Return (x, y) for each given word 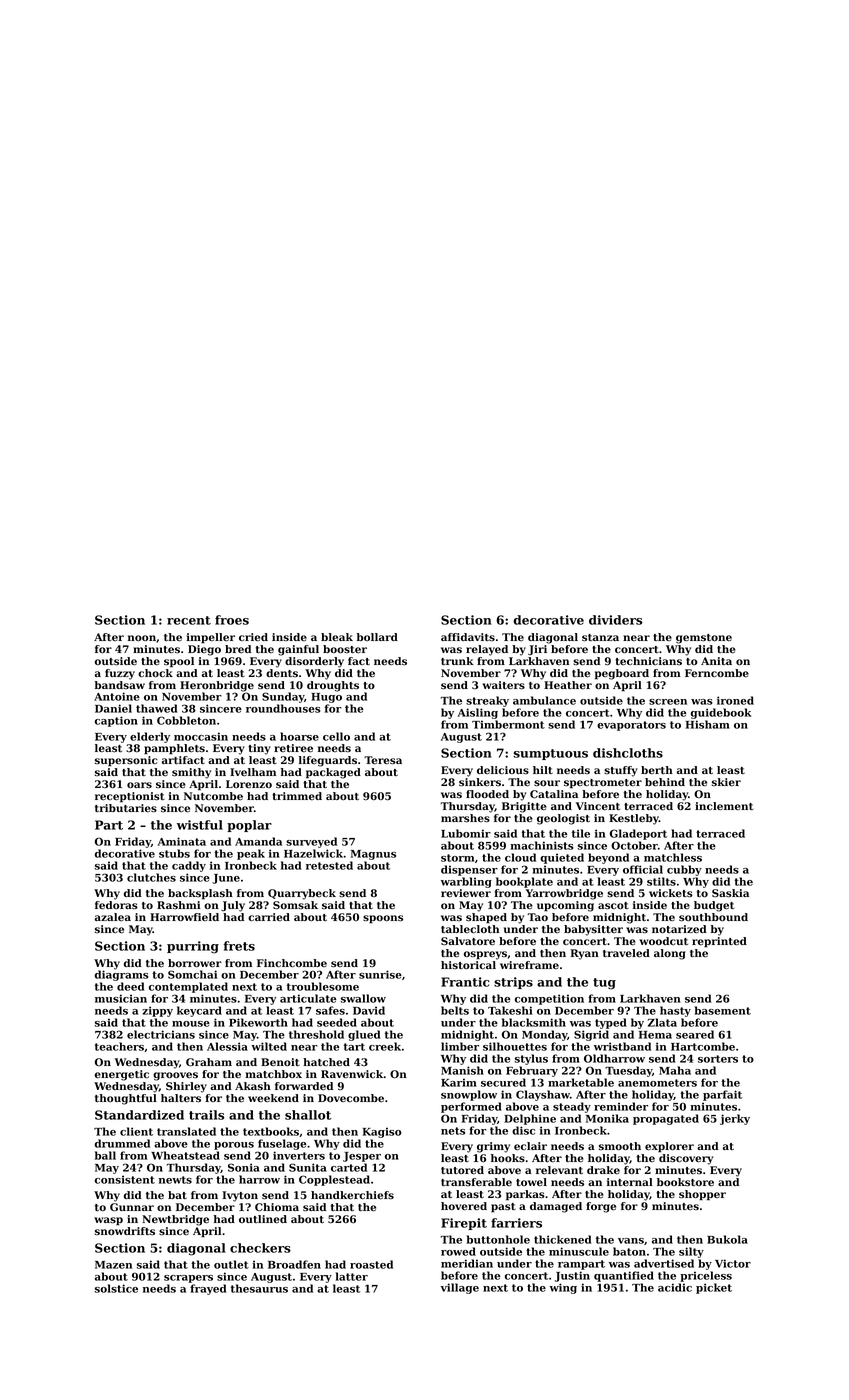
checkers (260, 1248)
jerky (735, 1119)
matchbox (273, 1074)
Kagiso (382, 1132)
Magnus (373, 855)
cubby (684, 870)
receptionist (130, 797)
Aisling (478, 713)
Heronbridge (217, 686)
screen (668, 702)
